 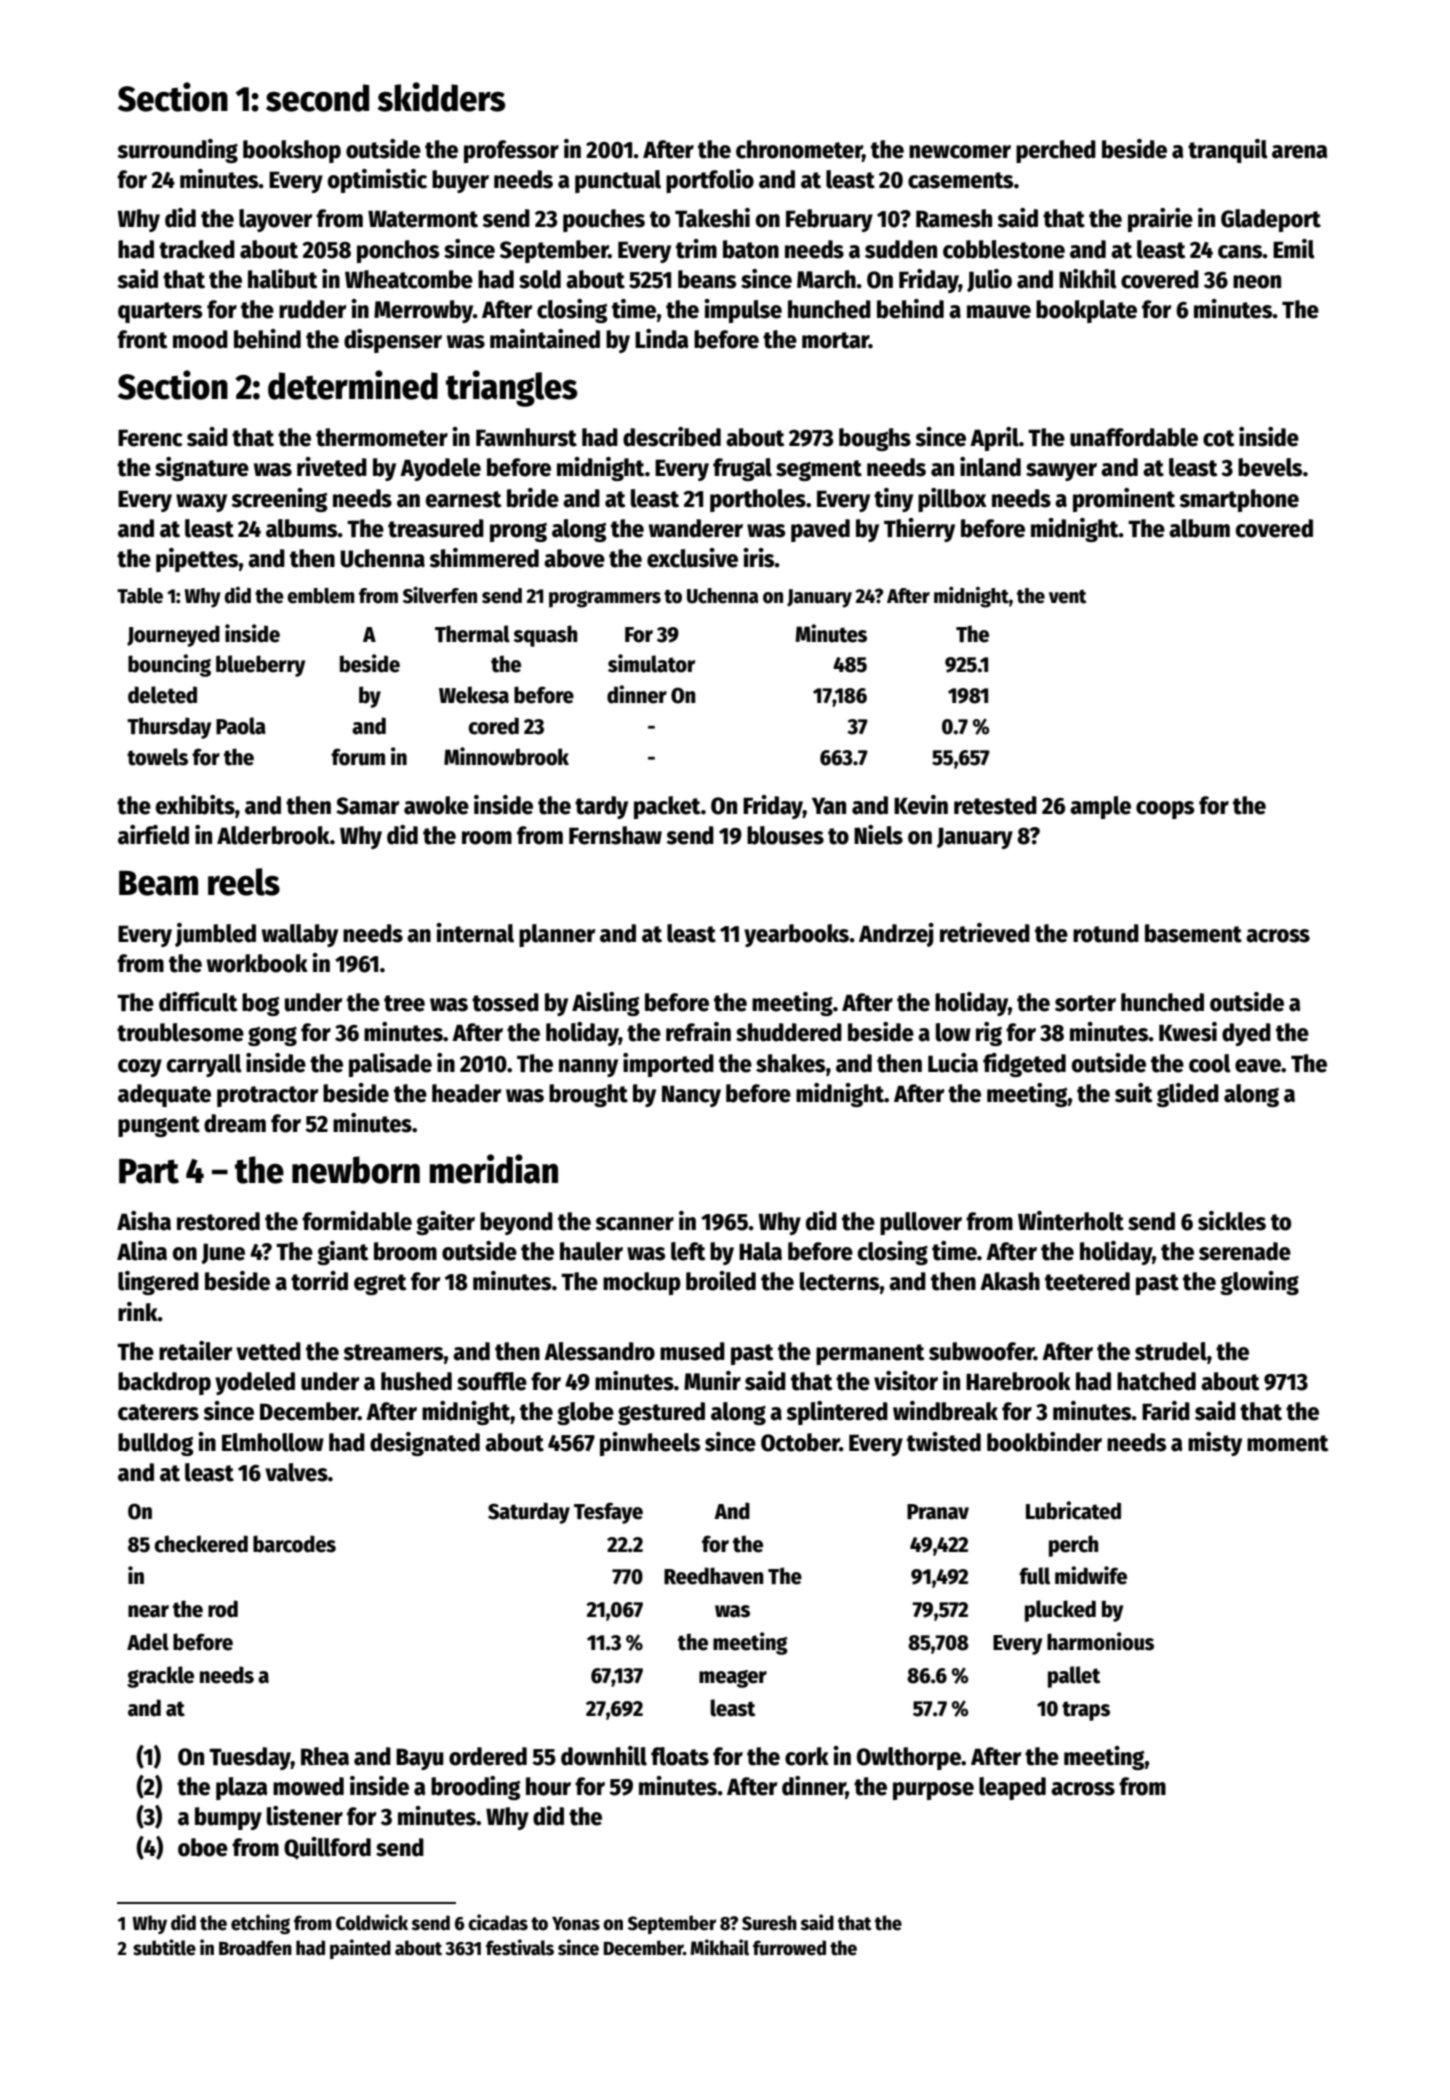 I want to click on Elmhollow, so click(x=273, y=1442).
